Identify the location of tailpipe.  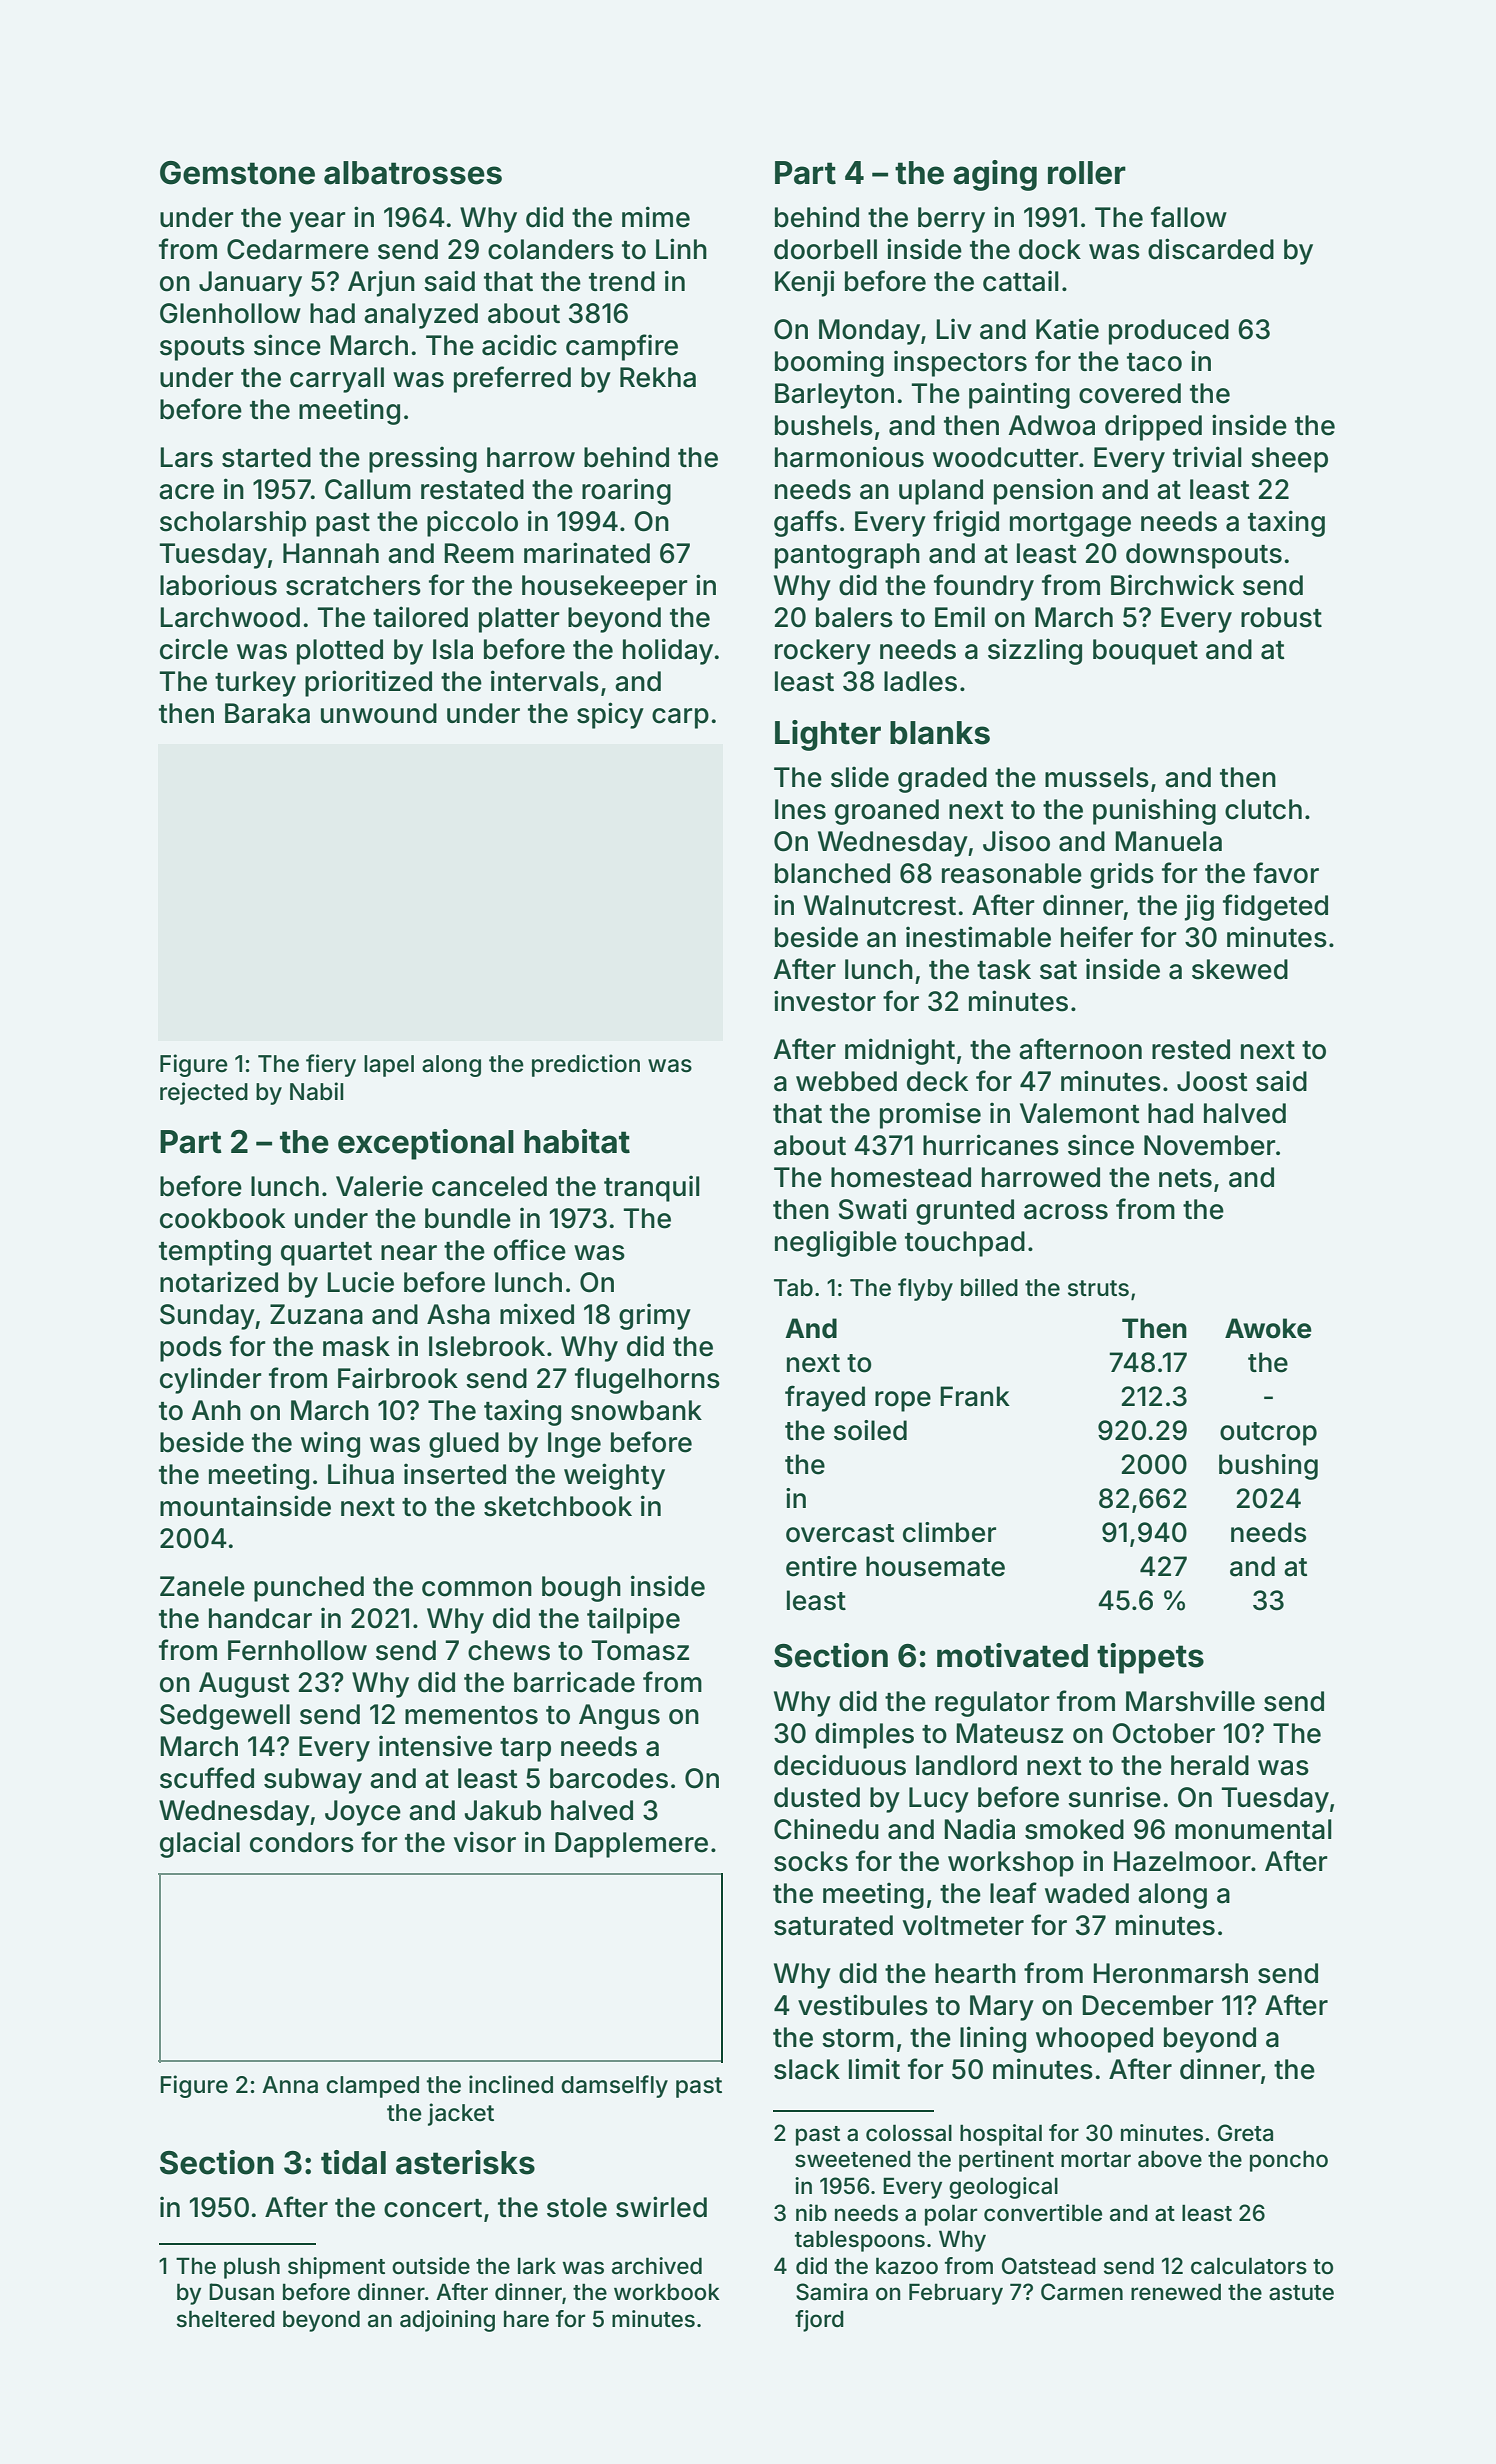
(633, 1620).
